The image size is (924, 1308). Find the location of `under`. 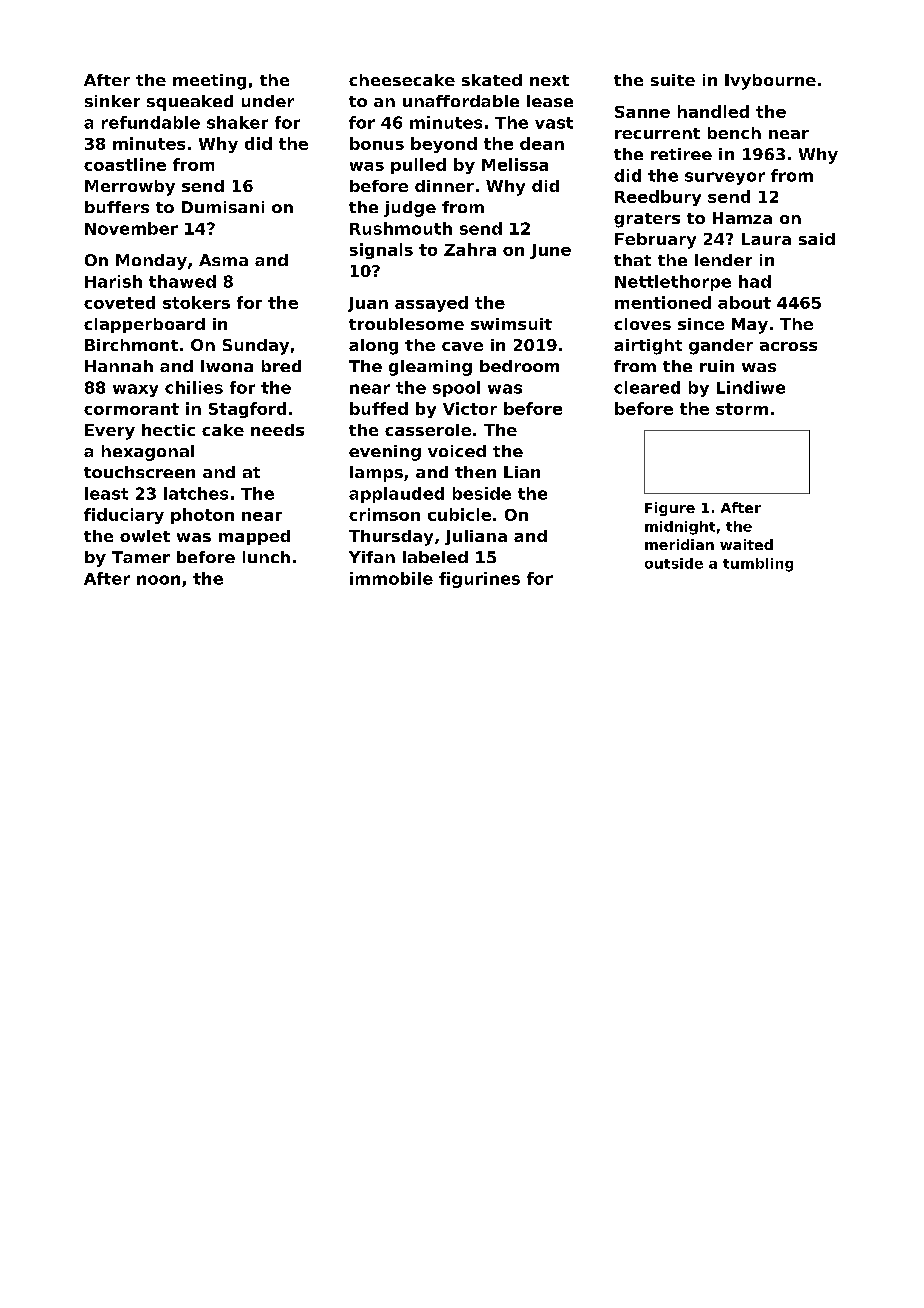

under is located at coordinates (268, 101).
